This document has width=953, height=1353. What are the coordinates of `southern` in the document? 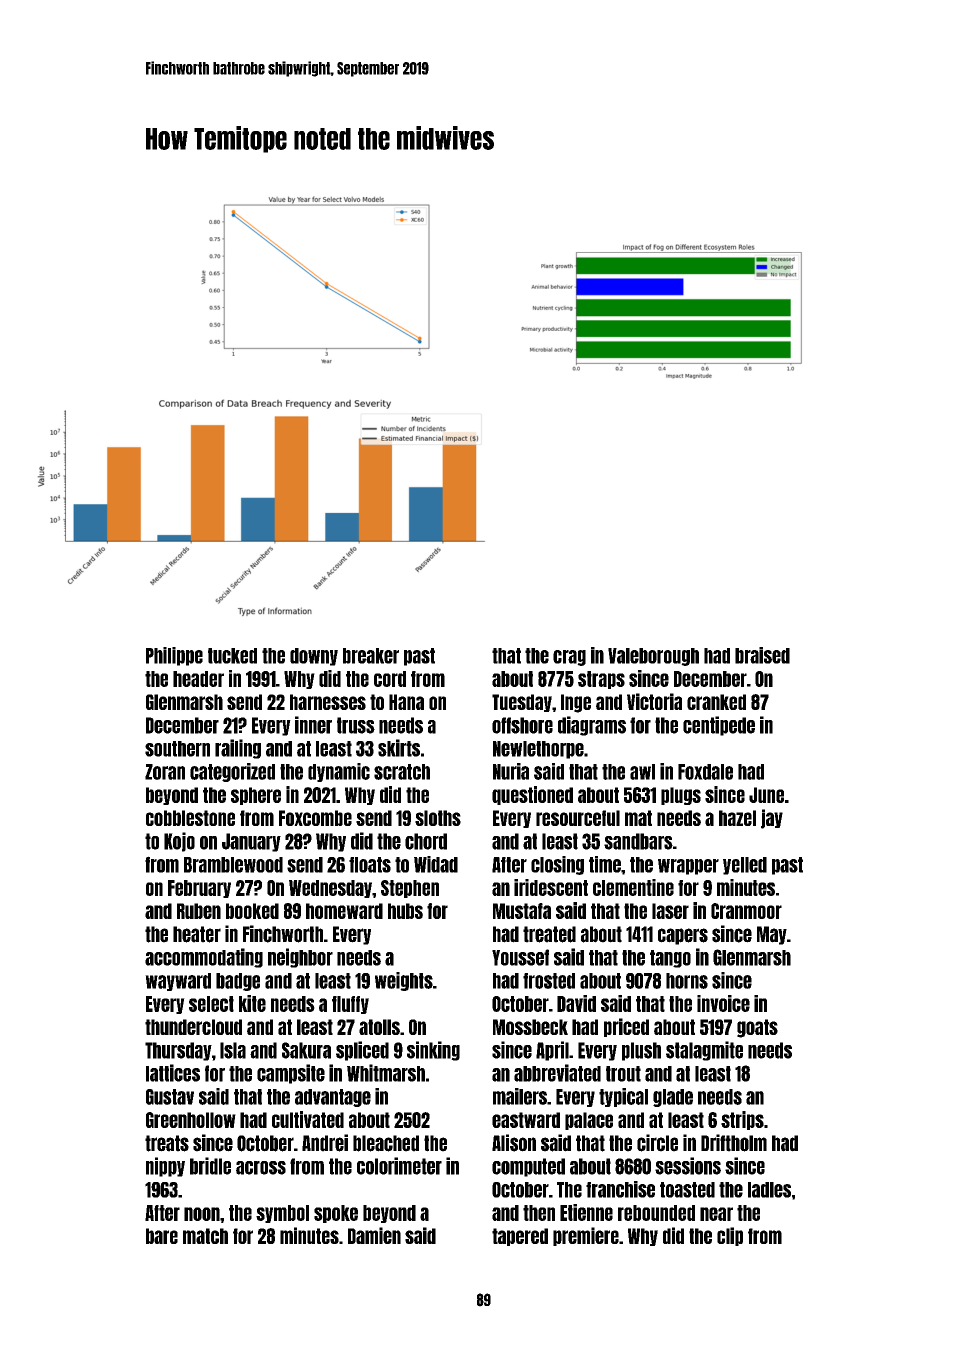 It's located at (177, 749).
